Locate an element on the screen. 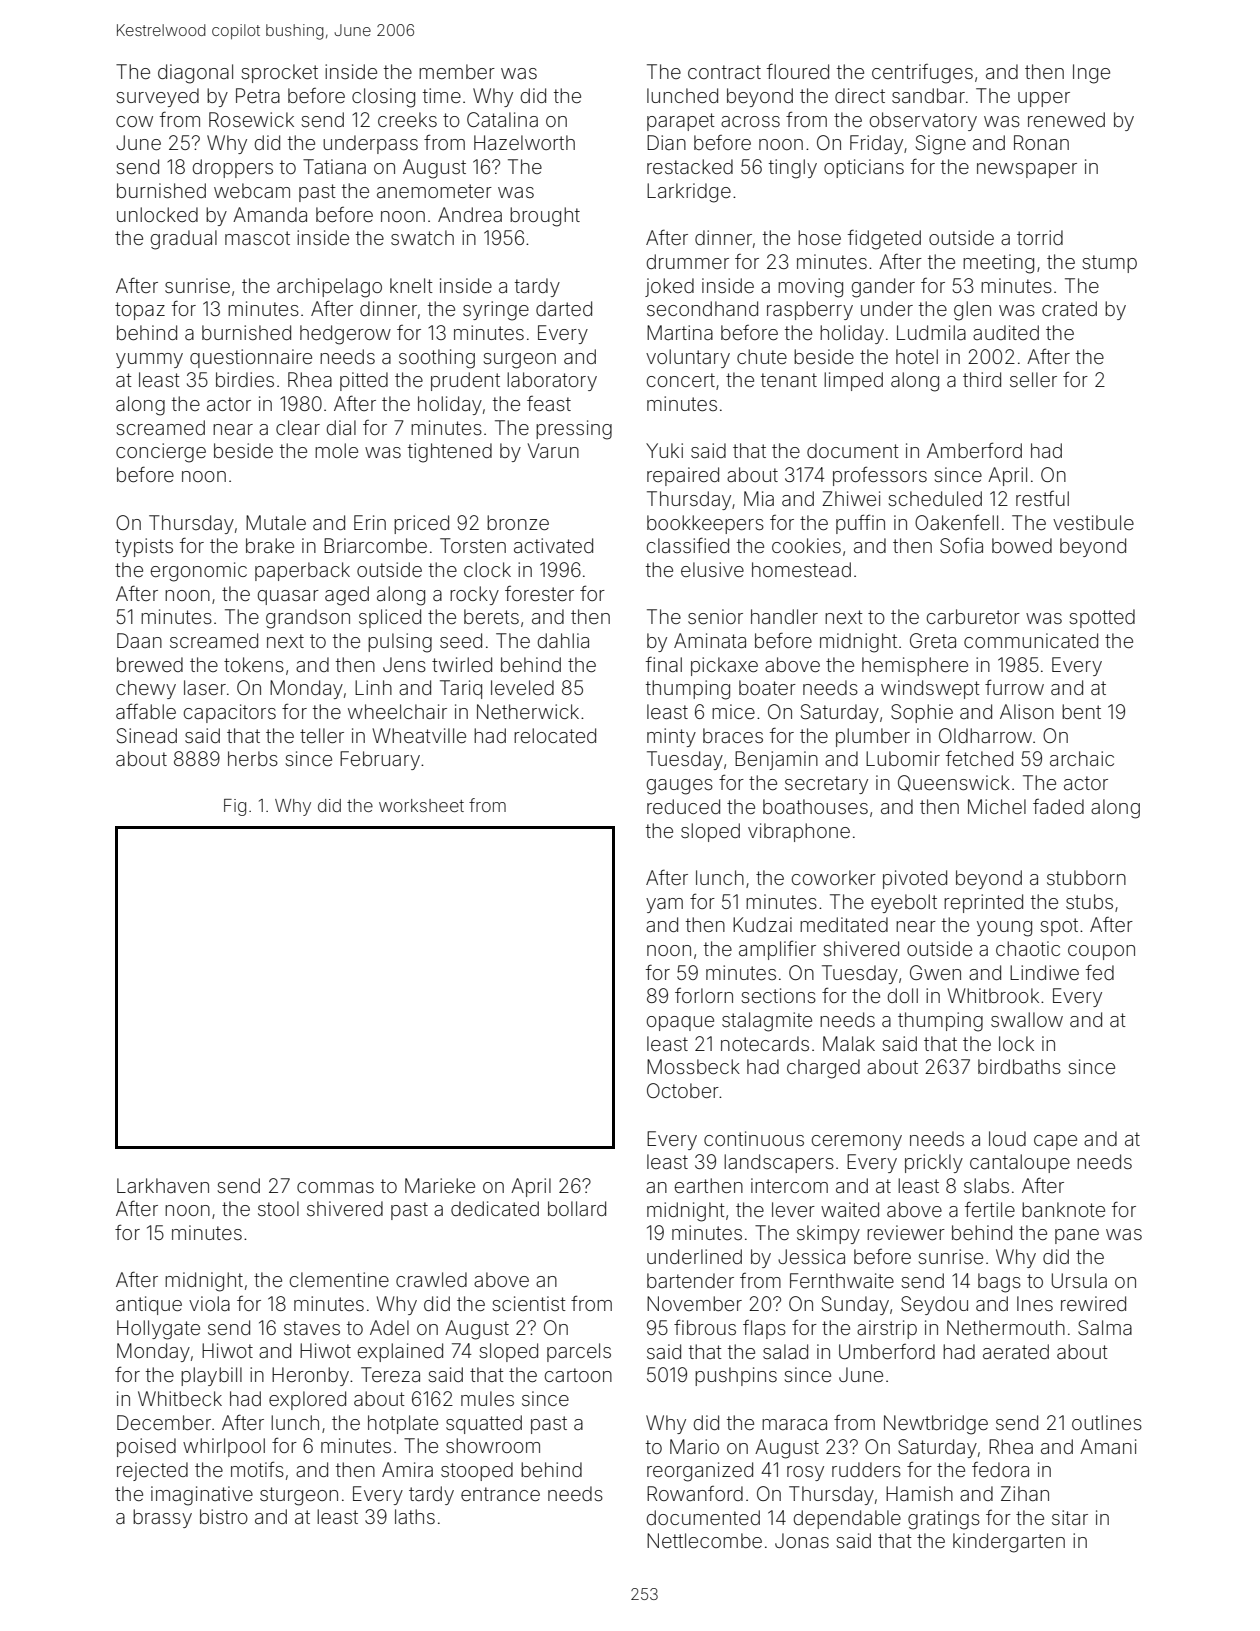  gradual is located at coordinates (184, 240).
